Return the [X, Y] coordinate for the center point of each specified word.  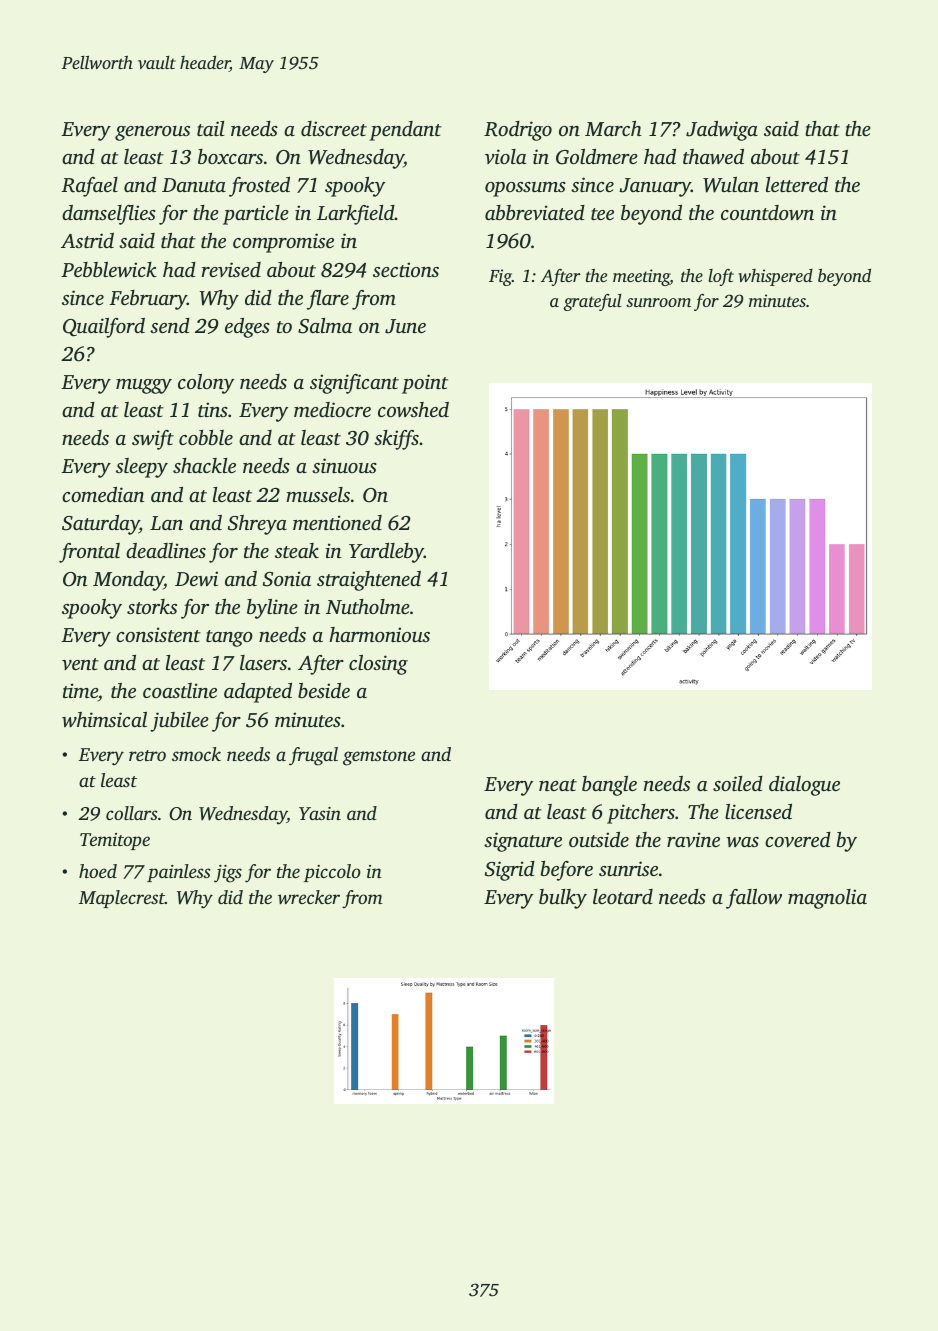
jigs [228, 874]
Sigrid [510, 871]
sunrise [628, 868]
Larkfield [356, 215]
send [170, 325]
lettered [797, 184]
